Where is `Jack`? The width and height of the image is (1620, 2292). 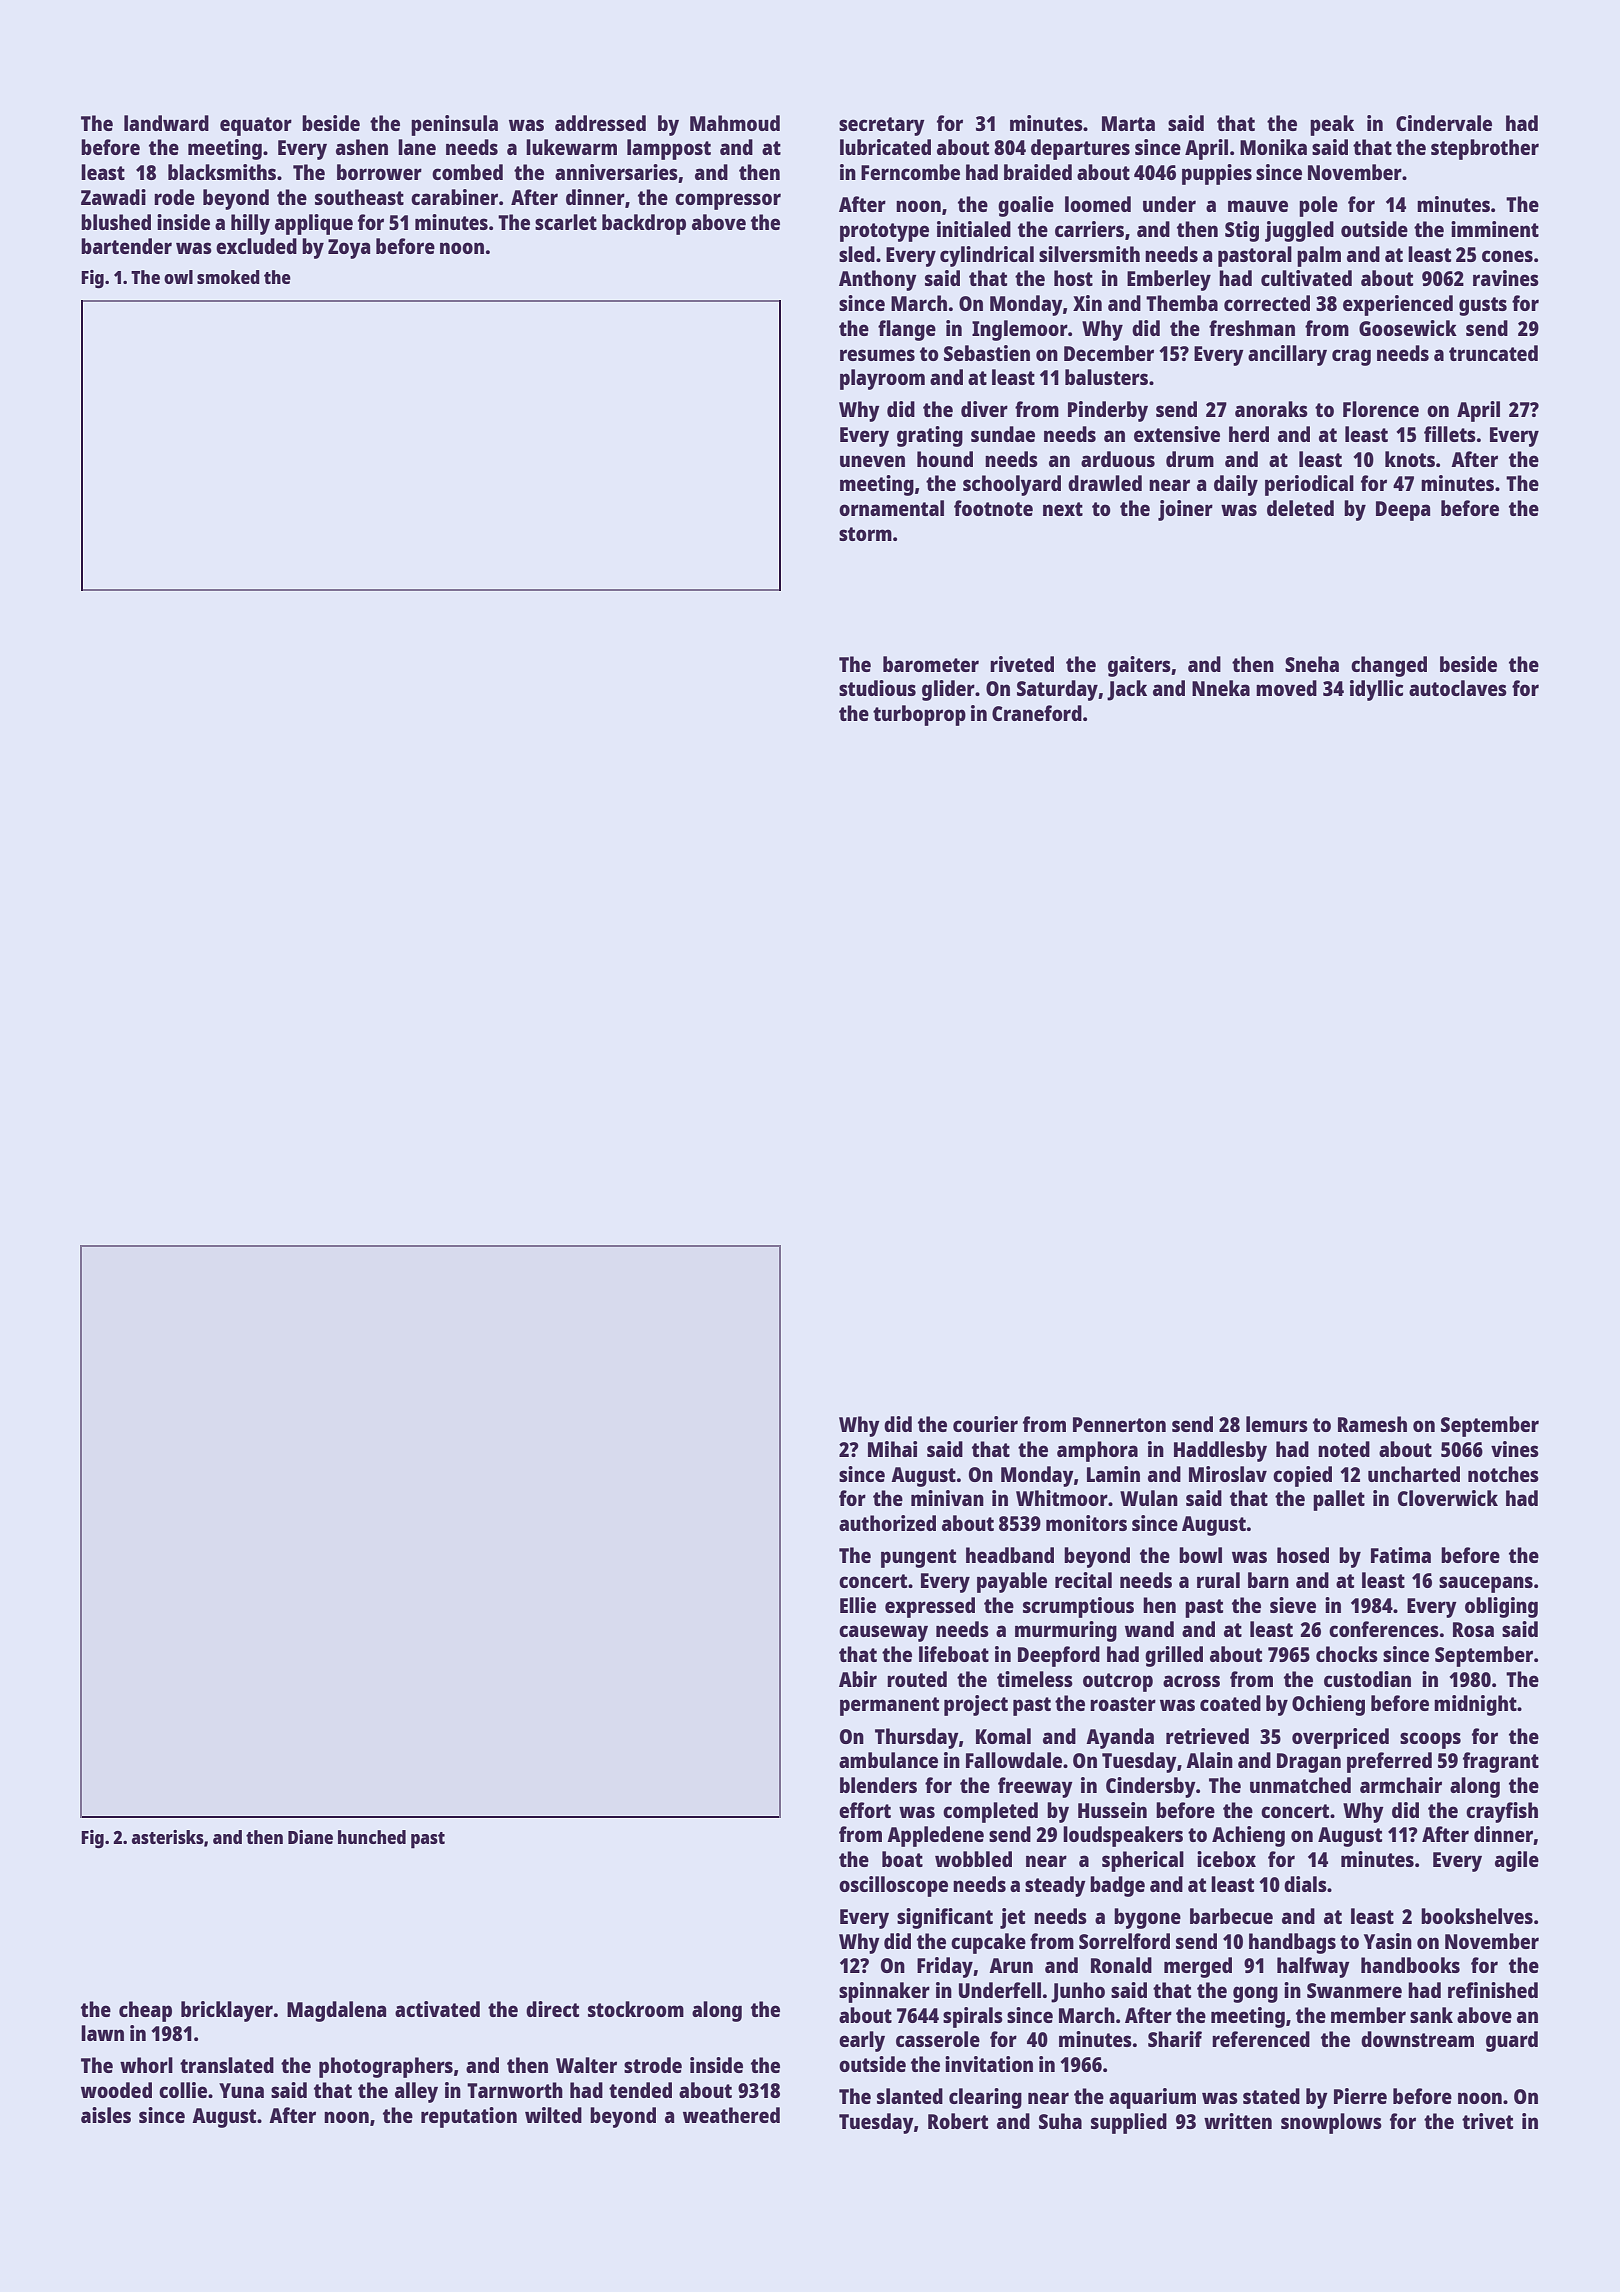
Jack is located at coordinates (1127, 690).
